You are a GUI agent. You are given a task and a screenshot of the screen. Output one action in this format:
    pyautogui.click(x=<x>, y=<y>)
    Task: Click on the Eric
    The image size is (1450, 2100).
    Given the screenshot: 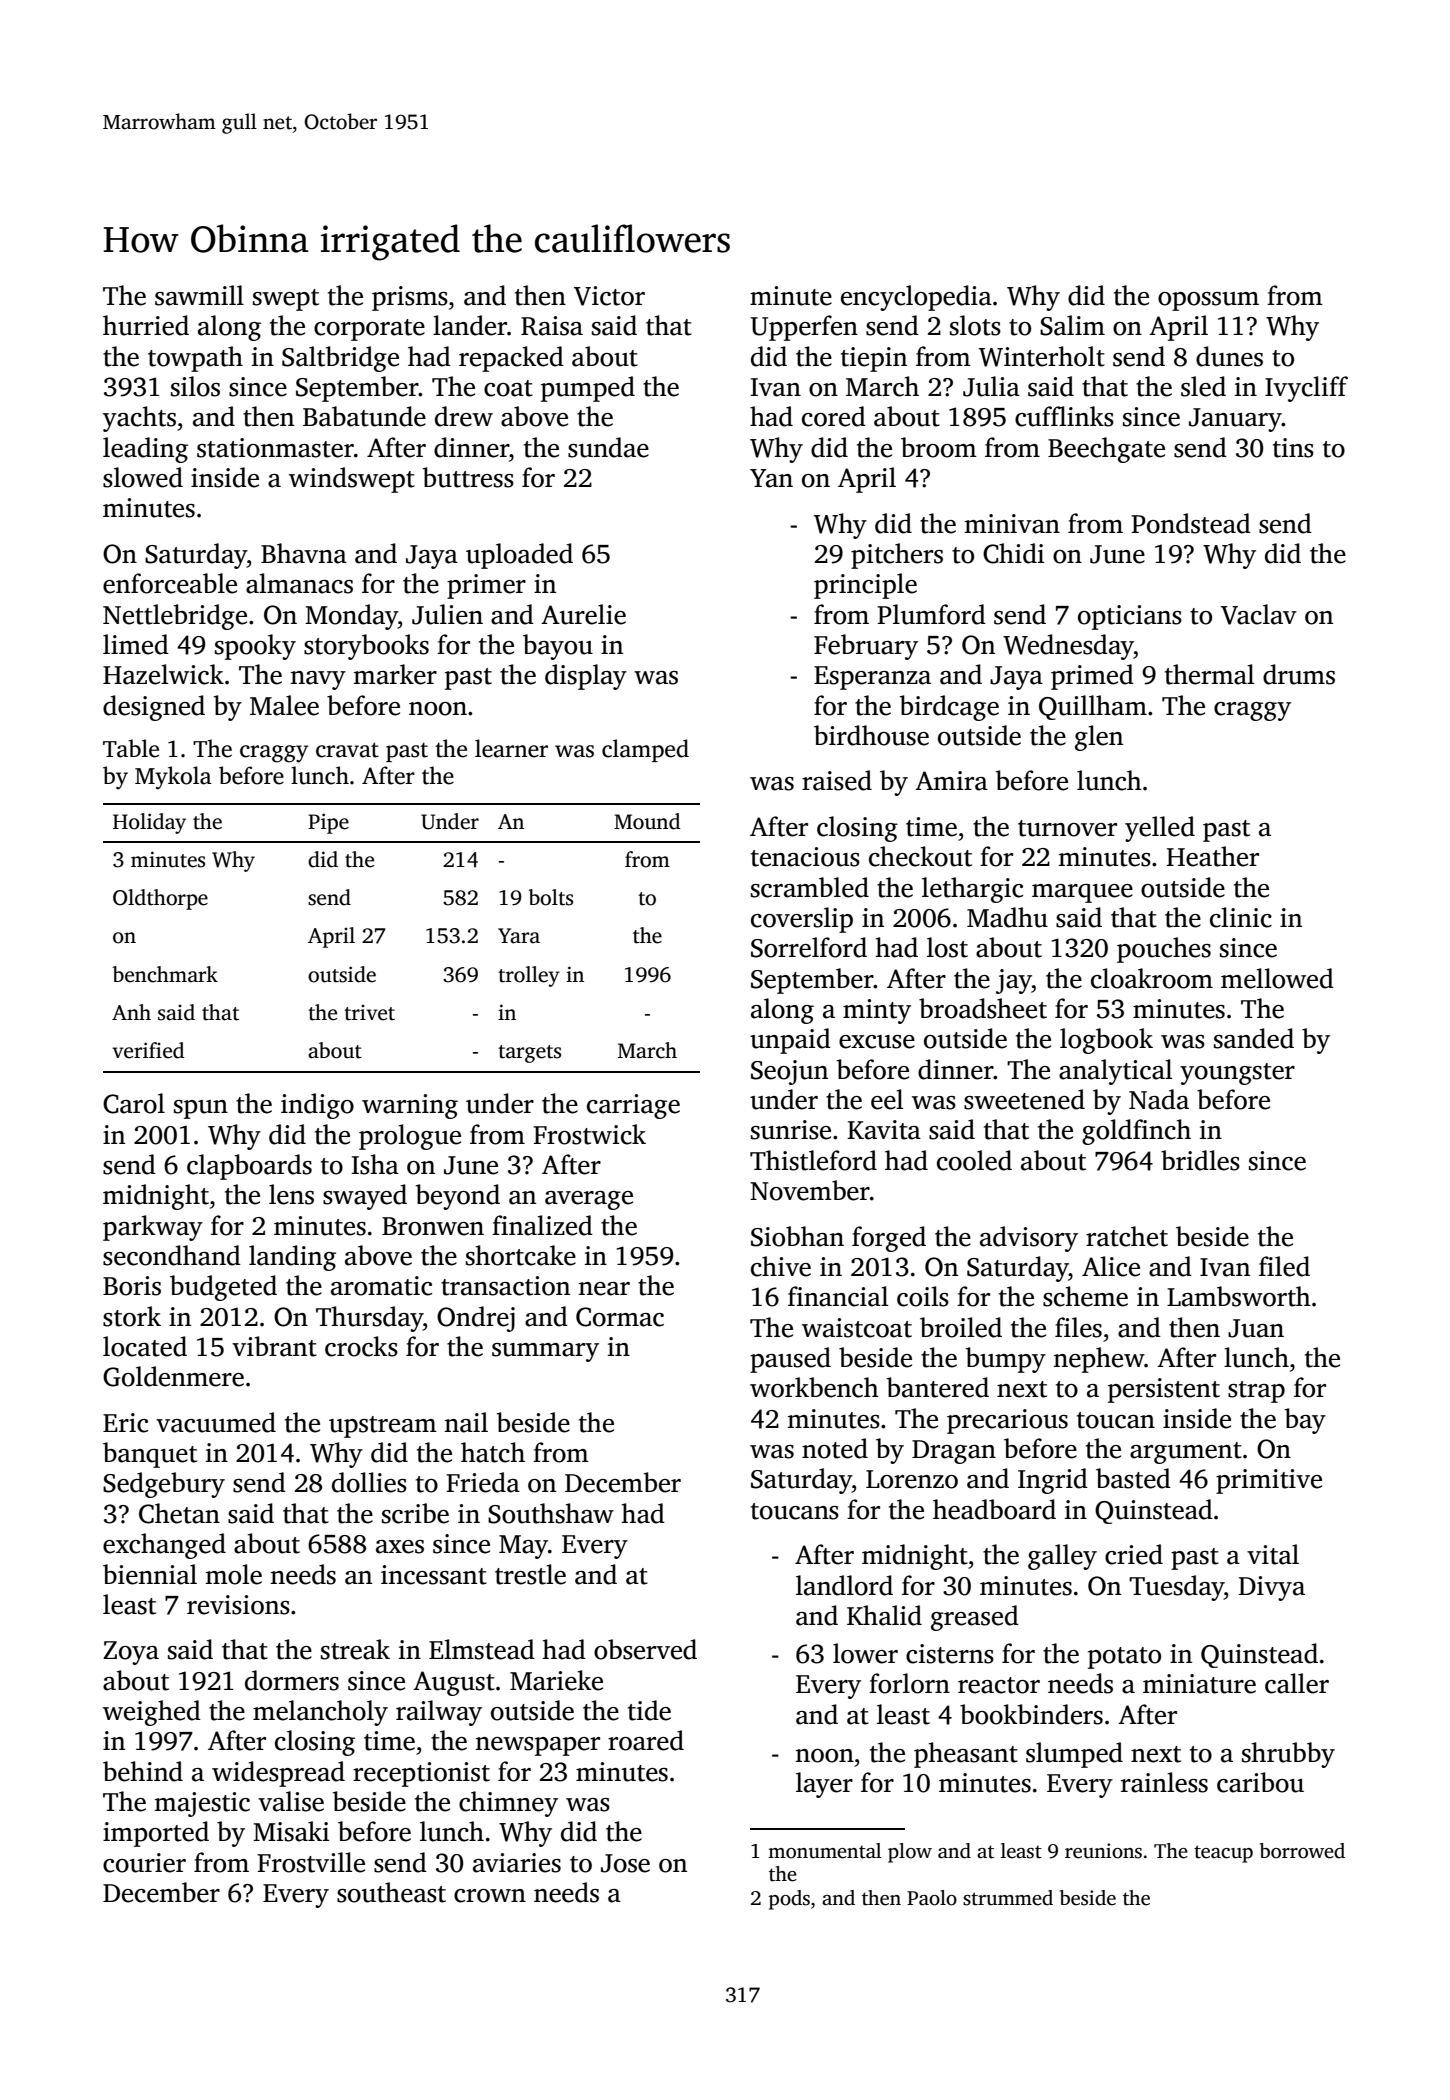 What is the action you would take?
    pyautogui.click(x=125, y=1423)
